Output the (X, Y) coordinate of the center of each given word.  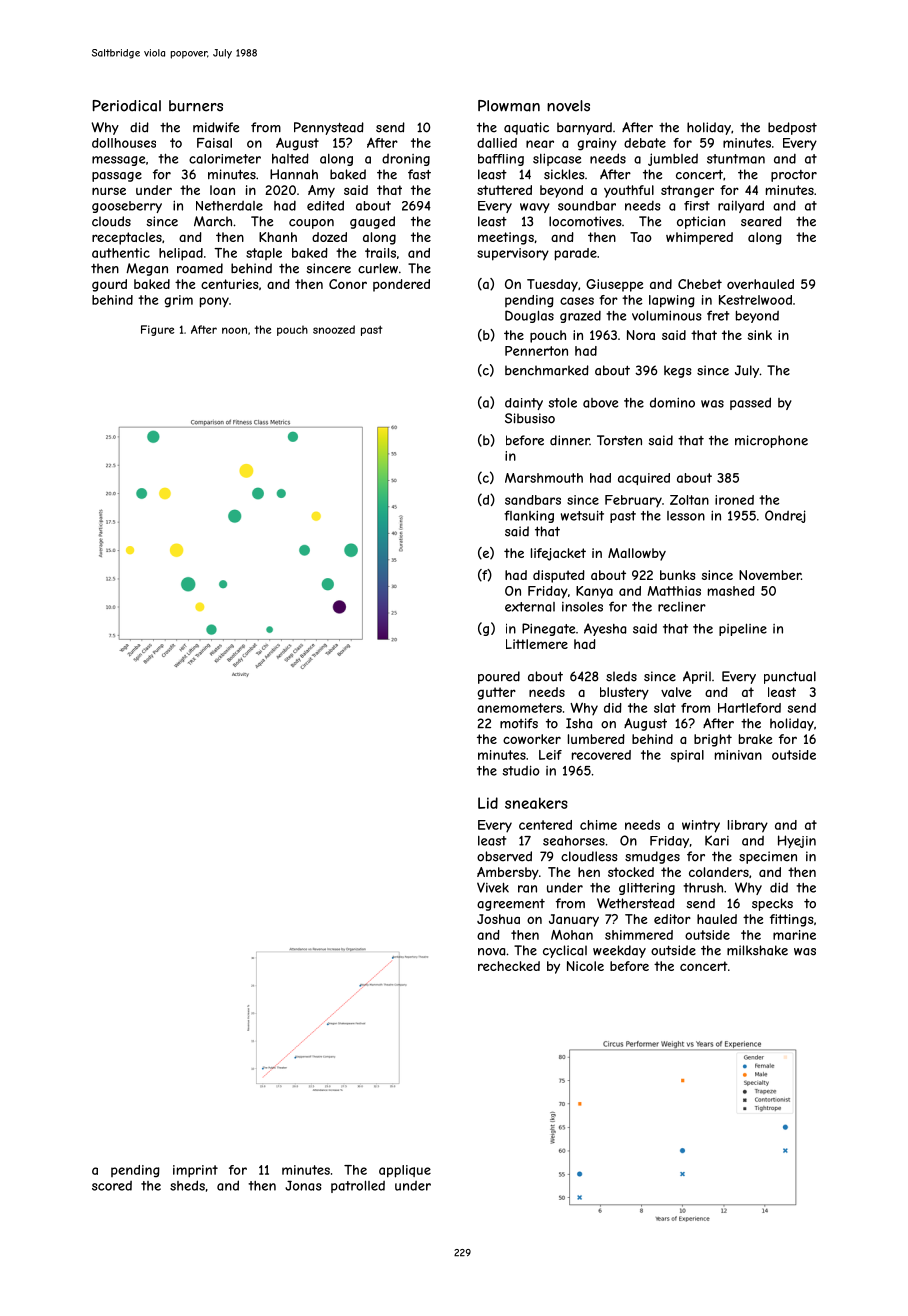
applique (405, 1171)
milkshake (757, 950)
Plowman (509, 106)
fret (718, 315)
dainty (524, 404)
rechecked (509, 966)
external (530, 607)
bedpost (792, 128)
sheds (187, 1185)
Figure (157, 330)
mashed (731, 591)
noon (234, 330)
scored (112, 1186)
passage (117, 177)
